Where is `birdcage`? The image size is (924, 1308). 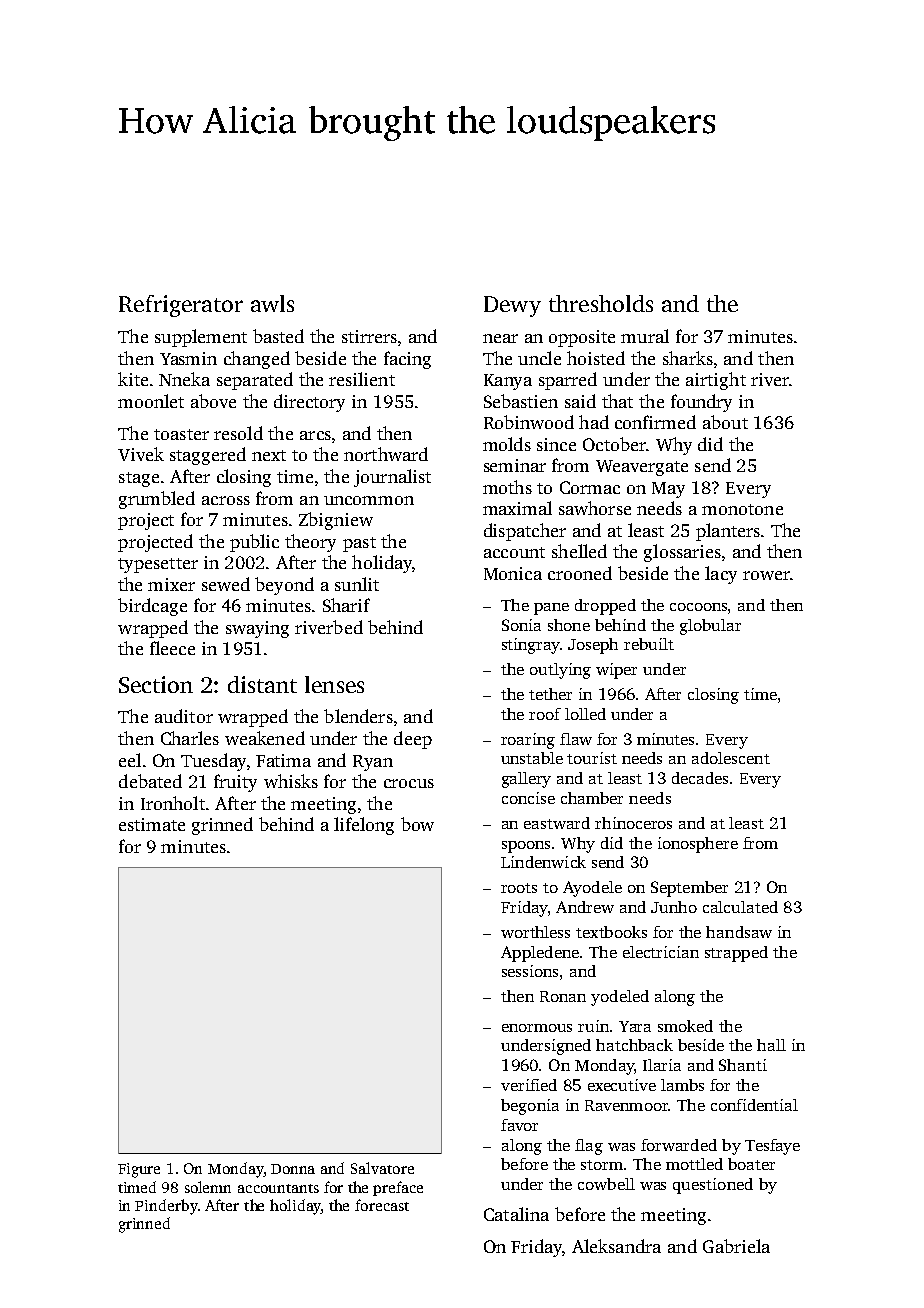
birdcage is located at coordinates (152, 607).
